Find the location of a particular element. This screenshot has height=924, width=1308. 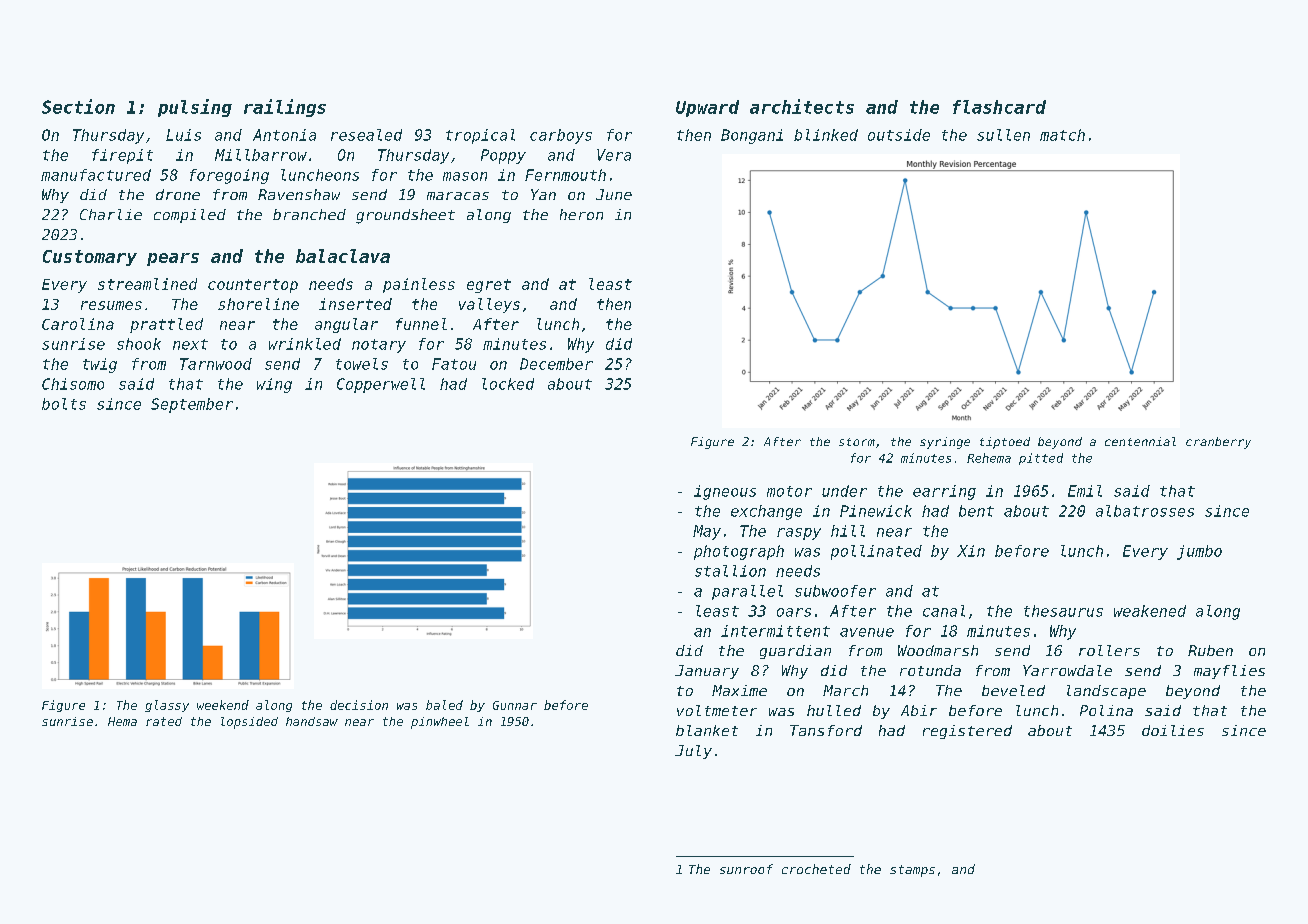

rated is located at coordinates (164, 721).
